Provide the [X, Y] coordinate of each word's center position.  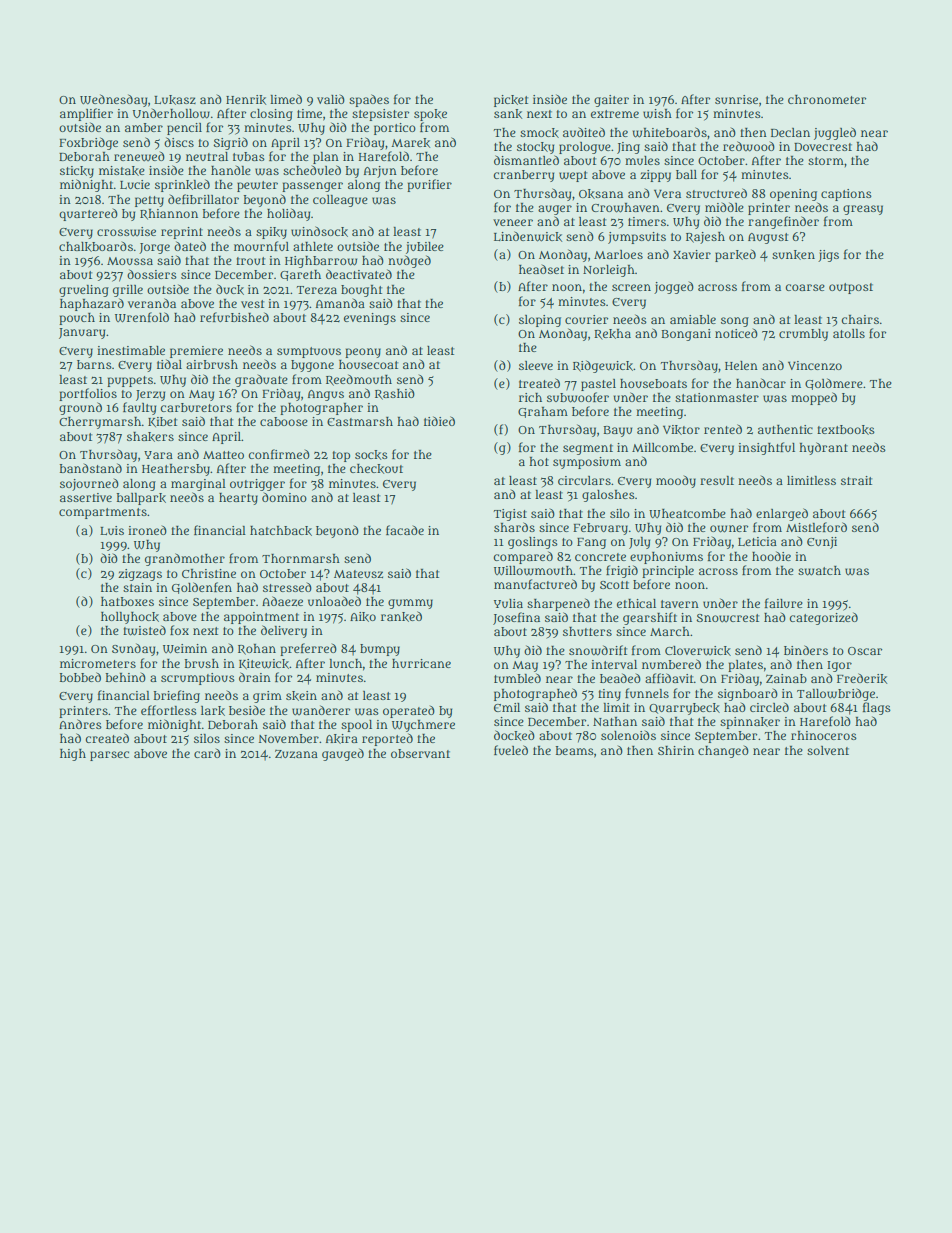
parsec [109, 756]
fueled [511, 750]
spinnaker [750, 723]
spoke [430, 115]
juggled [835, 133]
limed [286, 99]
